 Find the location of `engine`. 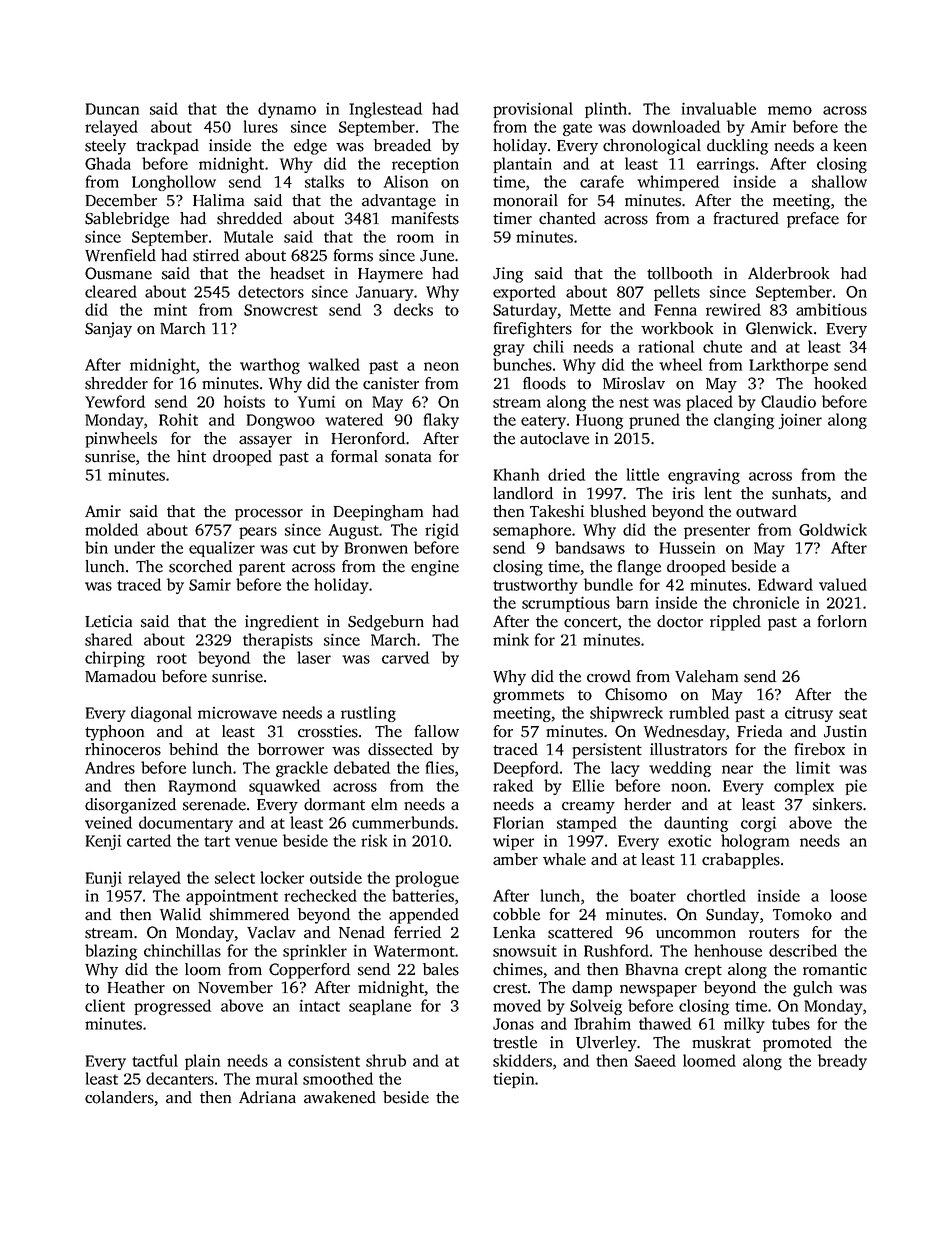

engine is located at coordinates (435, 568).
